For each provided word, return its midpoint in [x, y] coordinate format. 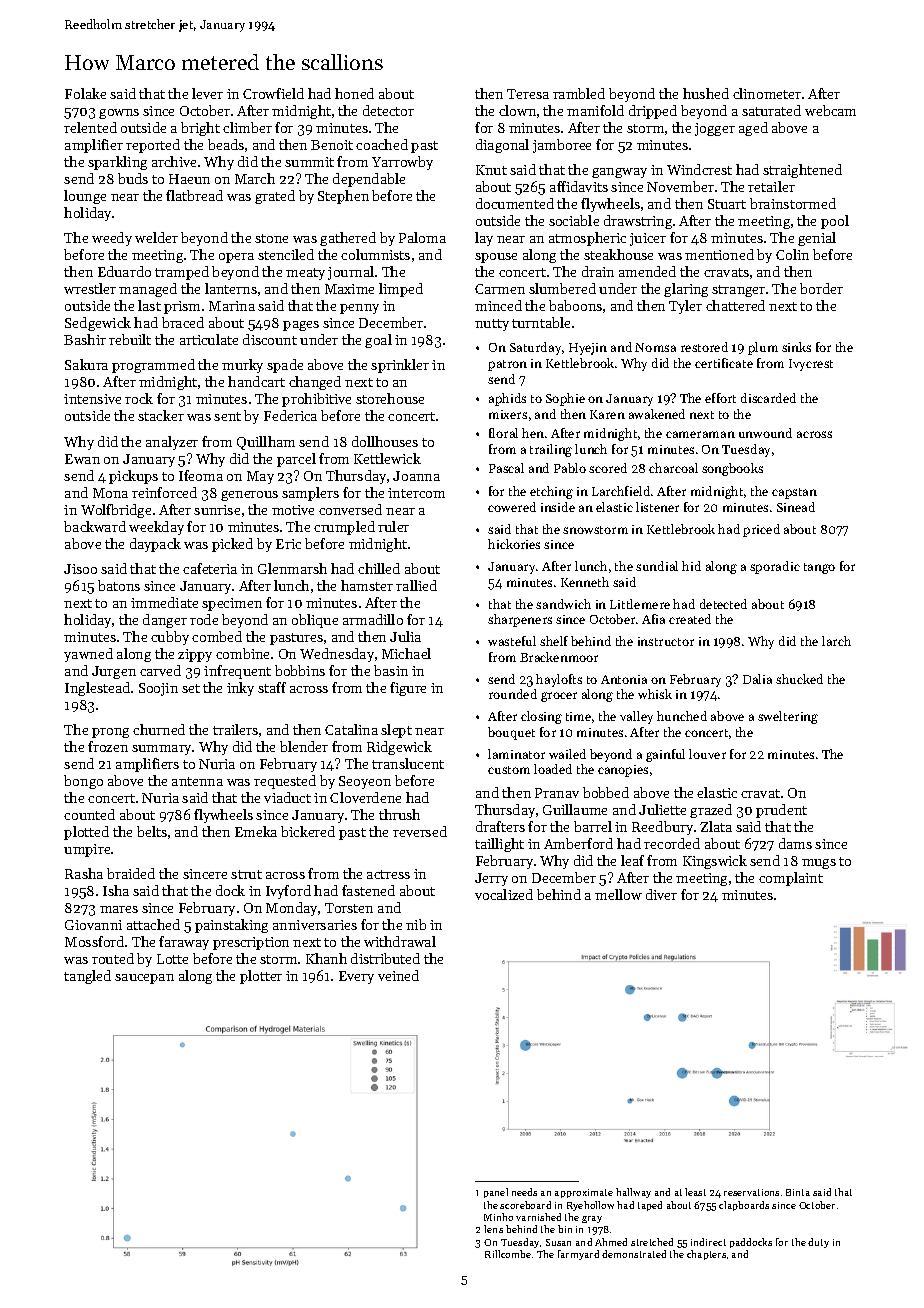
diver [661, 894]
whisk [655, 694]
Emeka [256, 831]
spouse [496, 258]
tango [819, 568]
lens [493, 1229]
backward [95, 526]
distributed [385, 958]
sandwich [563, 604]
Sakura [86, 364]
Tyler [685, 307]
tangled [87, 977]
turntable [541, 322]
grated [275, 197]
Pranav [557, 793]
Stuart [727, 204]
